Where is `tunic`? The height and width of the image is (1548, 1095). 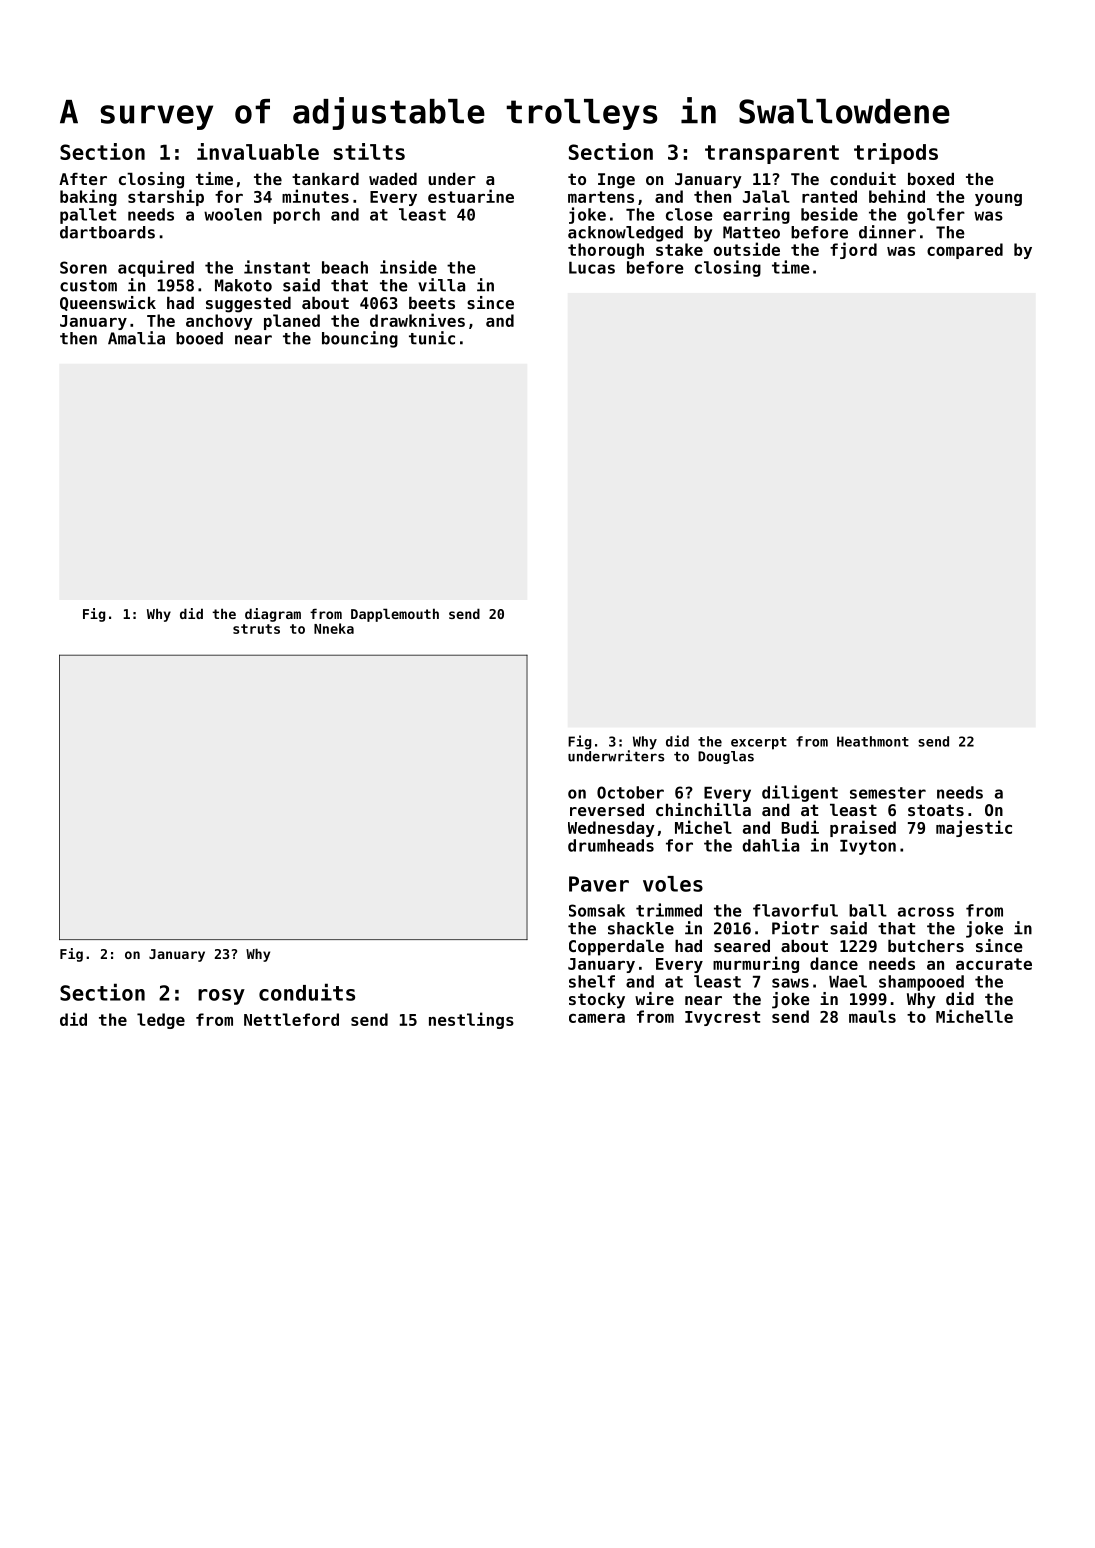 tunic is located at coordinates (432, 338).
